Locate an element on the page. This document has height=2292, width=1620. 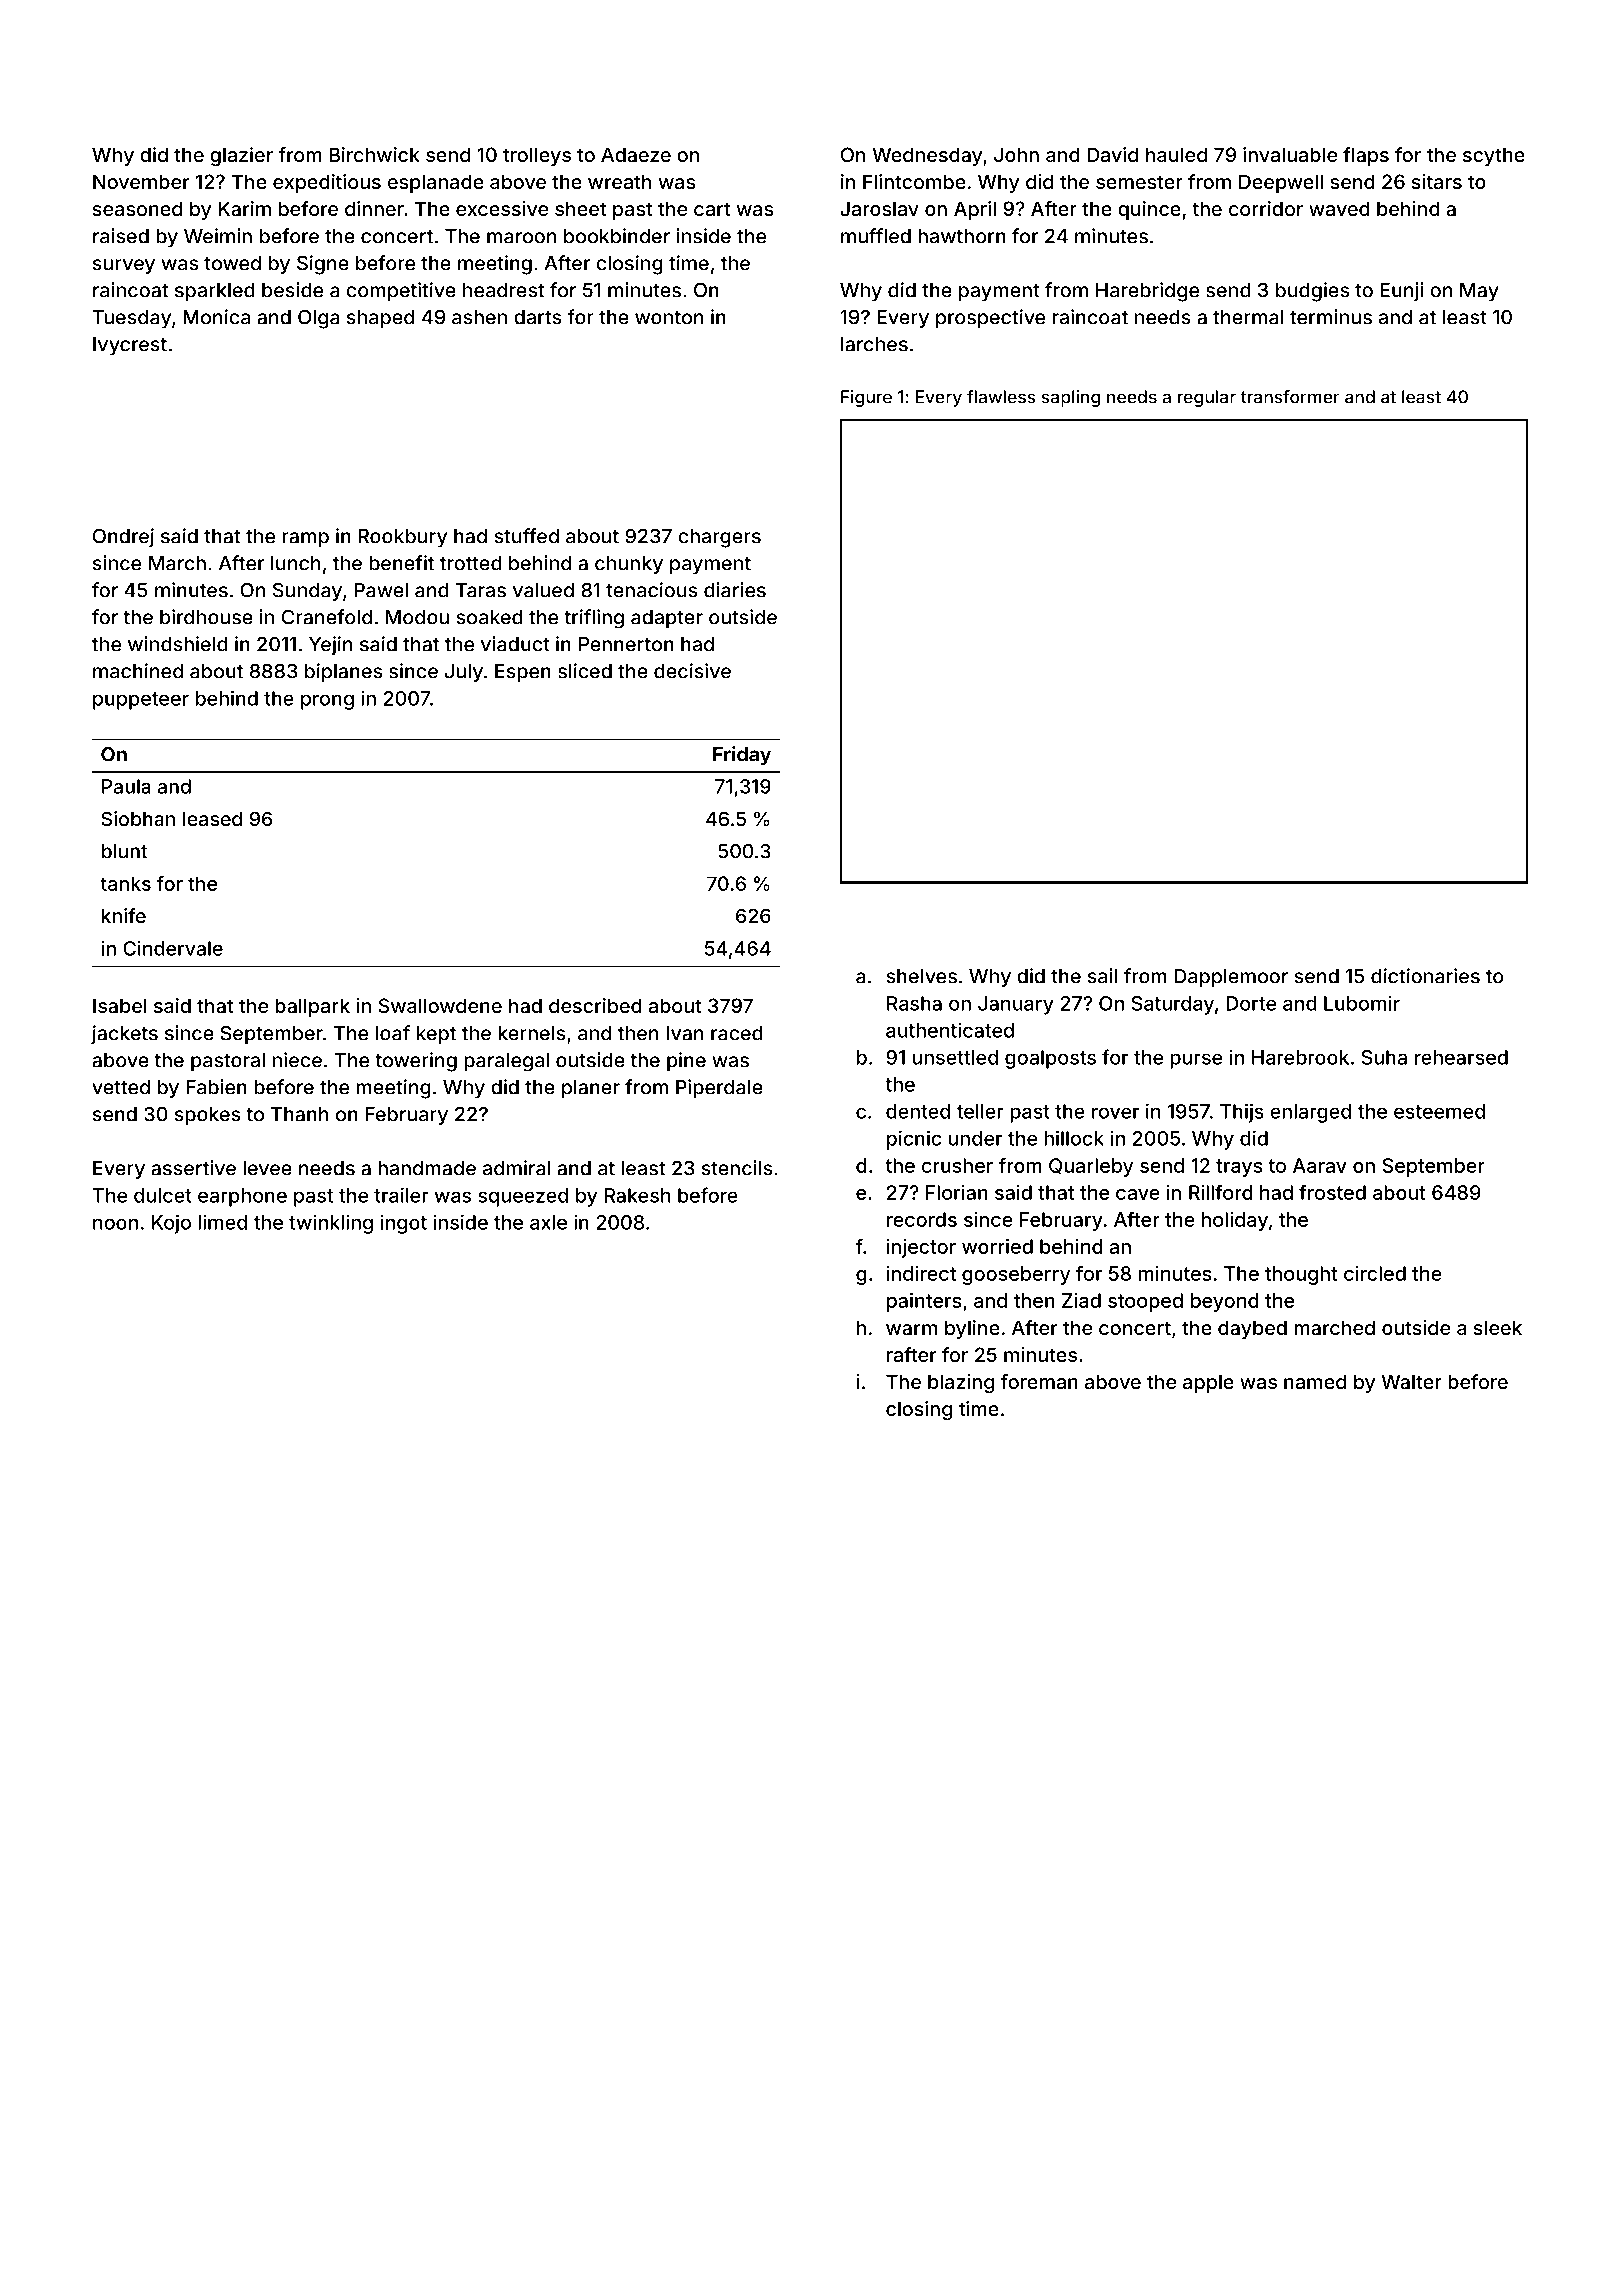
regular is located at coordinates (1207, 398).
